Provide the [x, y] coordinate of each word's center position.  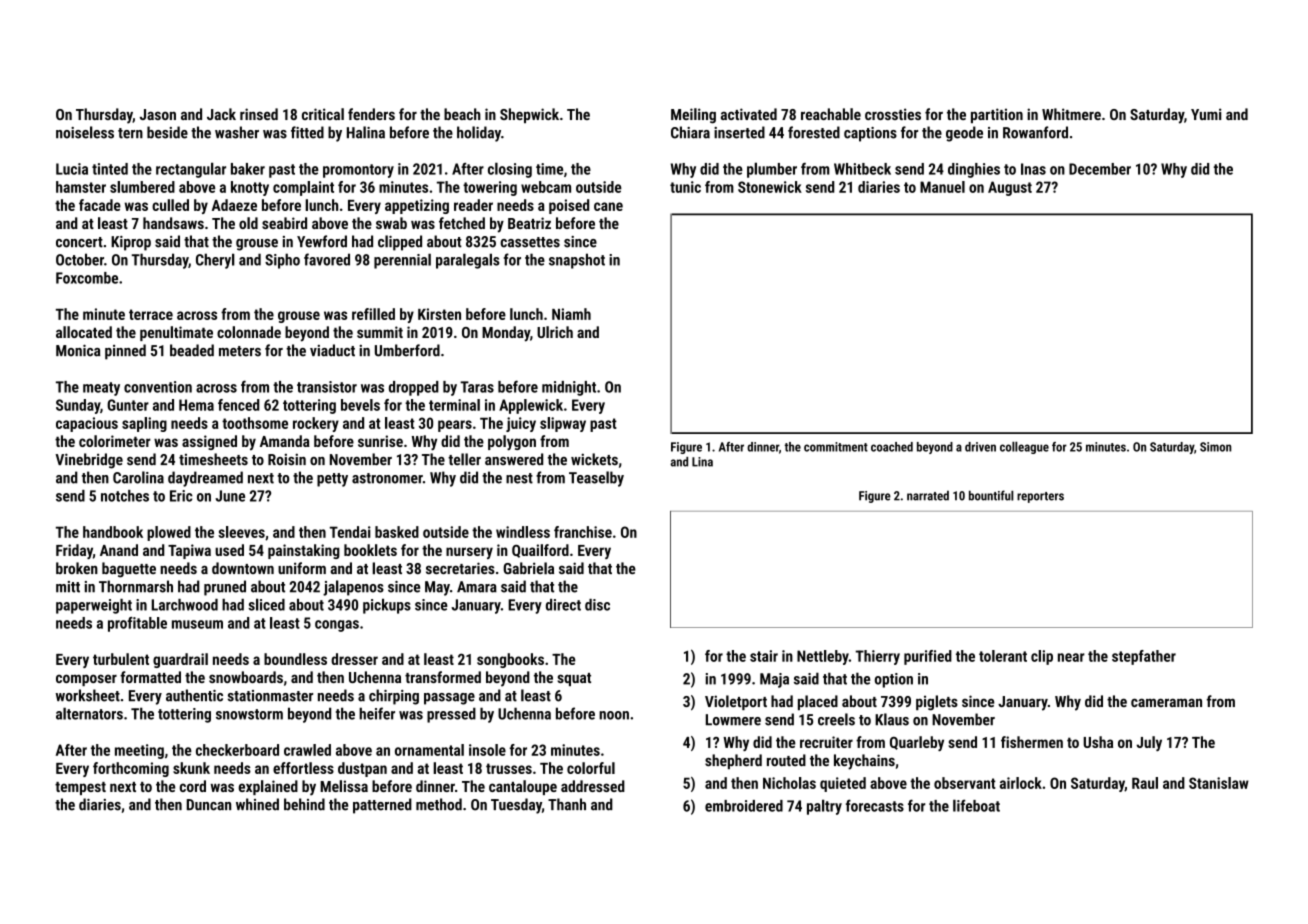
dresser [354, 659]
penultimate [176, 333]
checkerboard [237, 750]
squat [574, 679]
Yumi [1206, 114]
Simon [1215, 447]
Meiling [693, 116]
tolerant [1003, 656]
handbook [113, 532]
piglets [937, 703]
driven [980, 447]
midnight [569, 388]
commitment [836, 447]
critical [323, 114]
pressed [451, 715]
